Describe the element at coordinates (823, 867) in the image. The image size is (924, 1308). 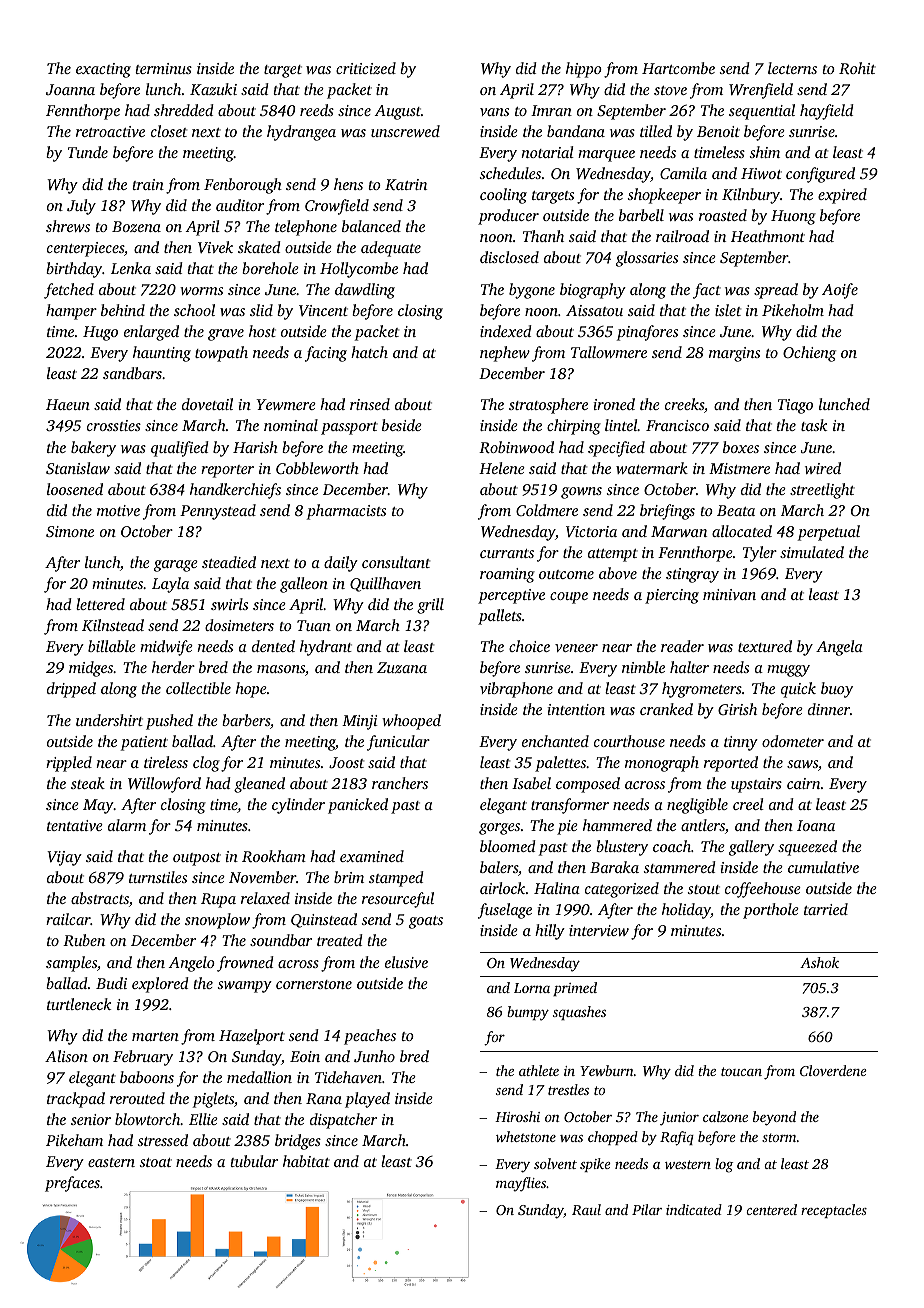
I see `cumulative` at that location.
